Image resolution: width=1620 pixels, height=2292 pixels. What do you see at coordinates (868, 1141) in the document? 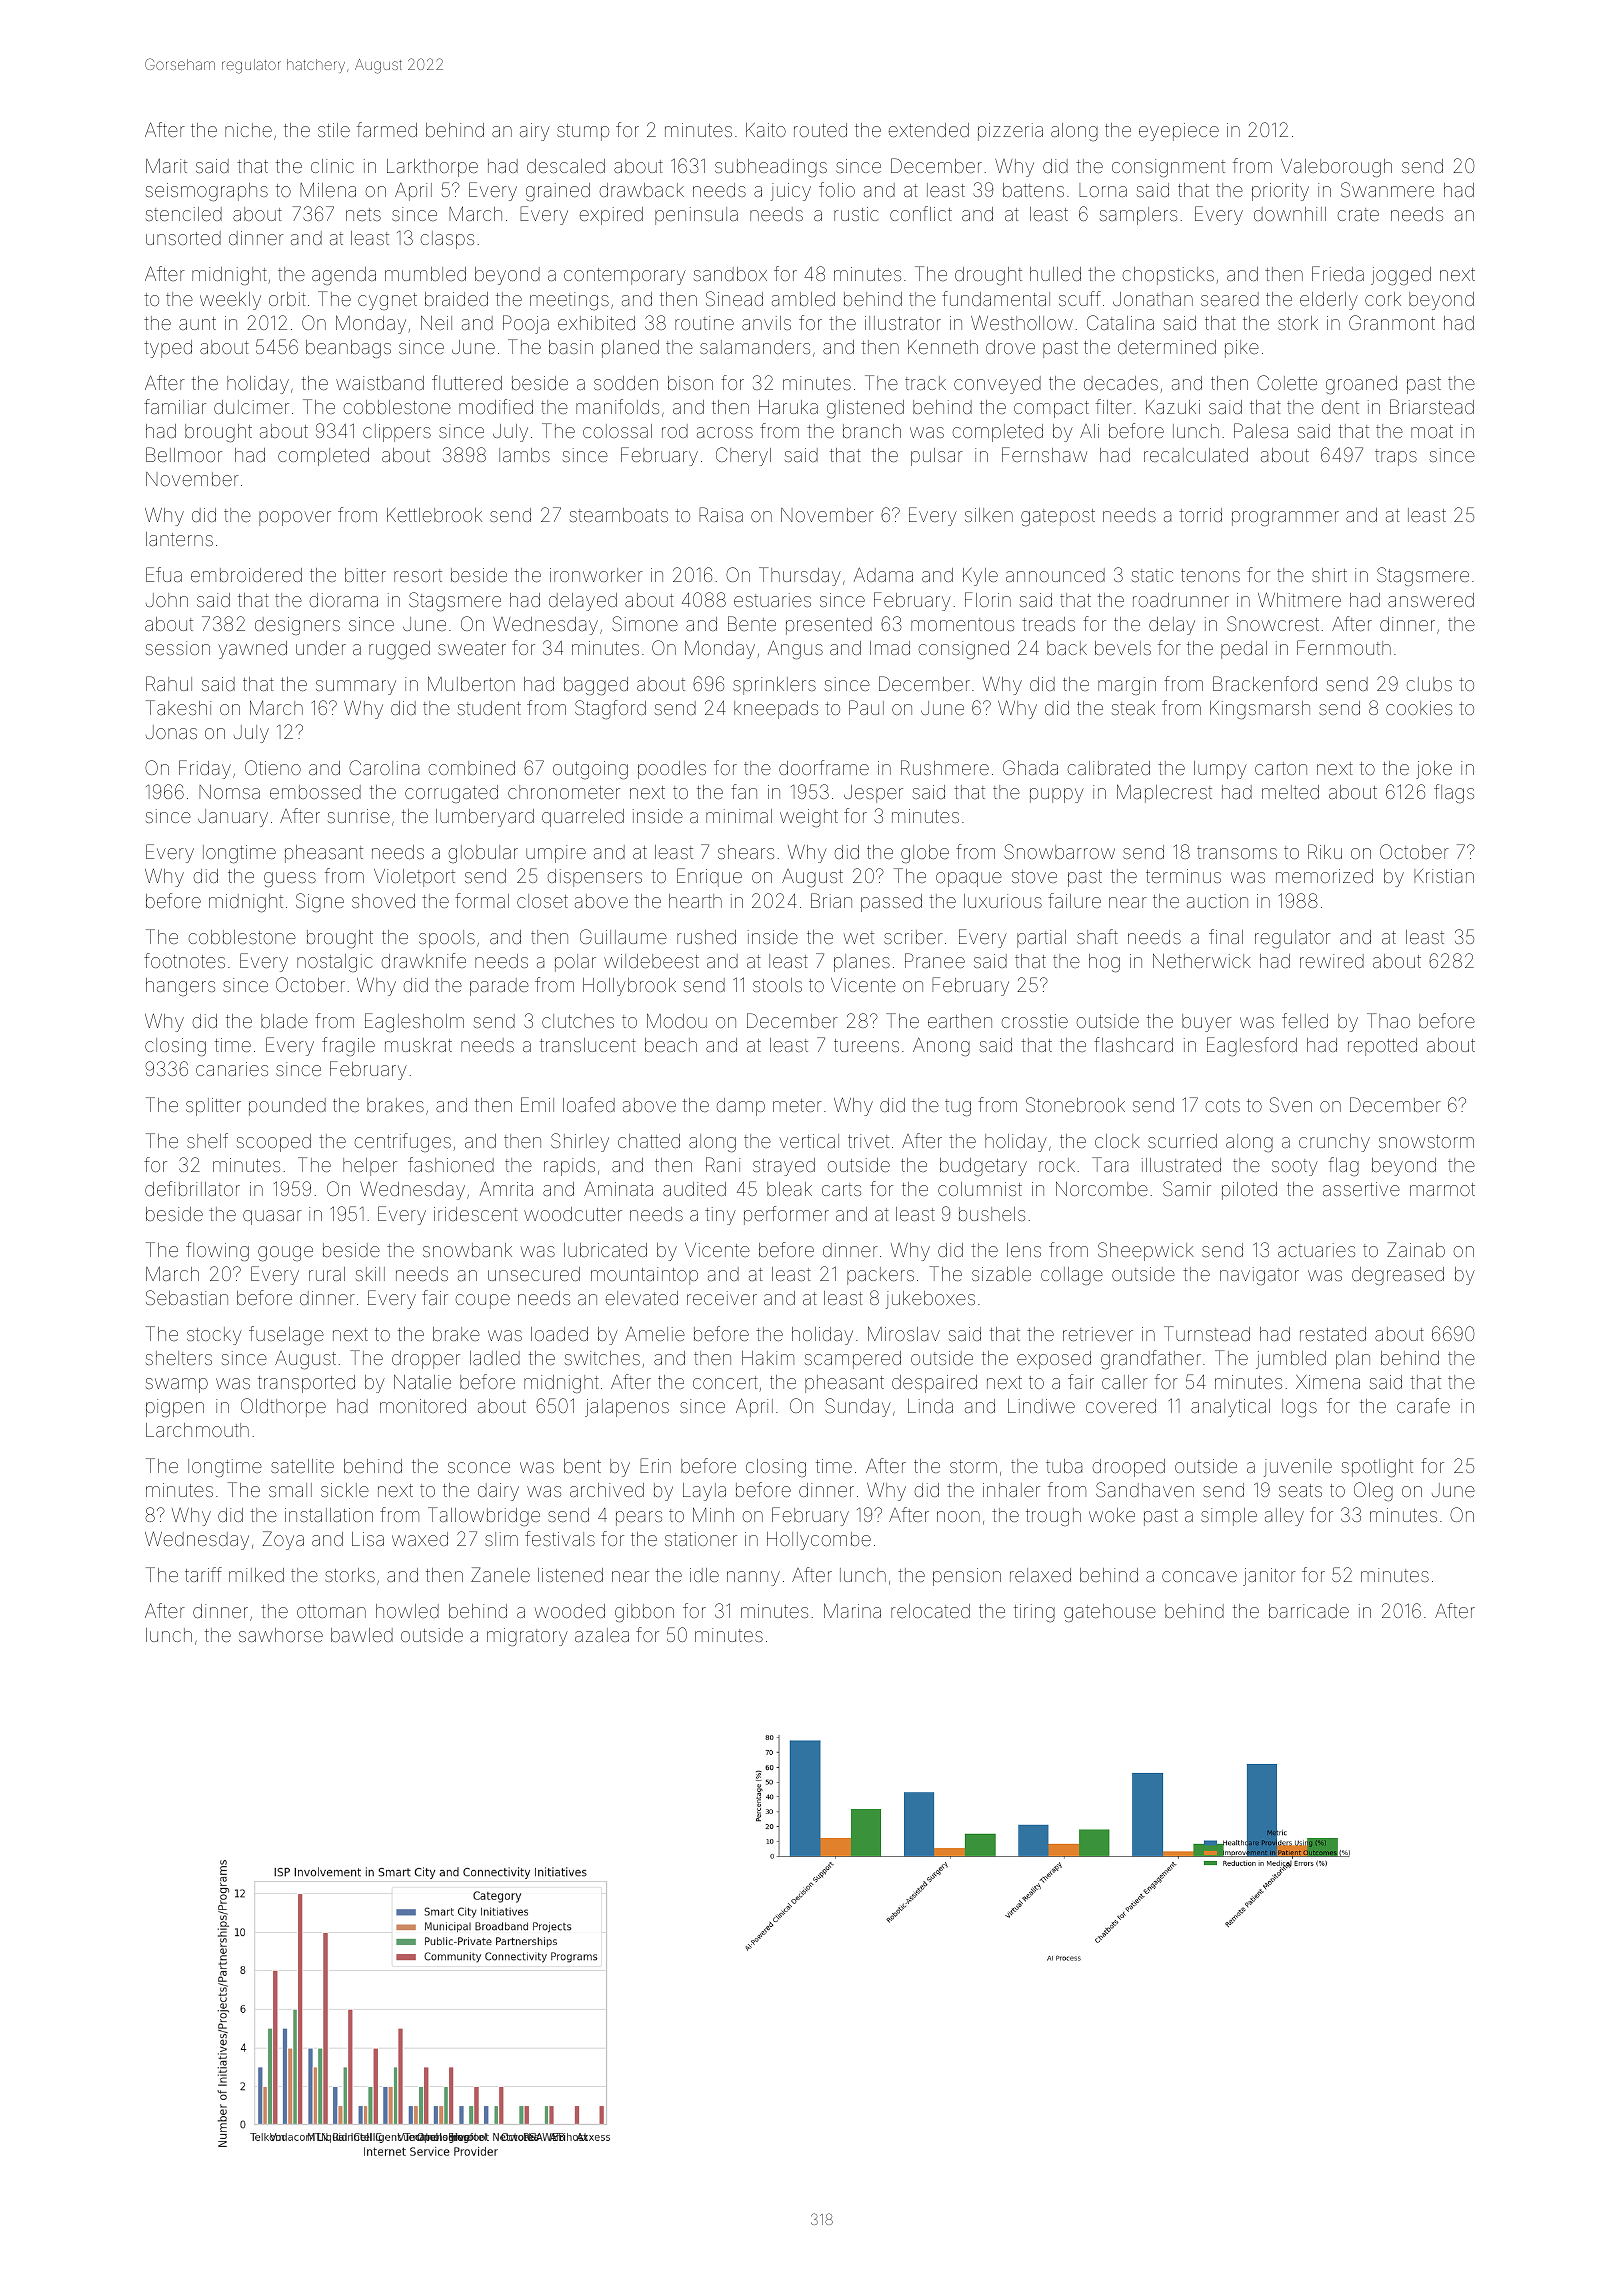
I see `trivet` at bounding box center [868, 1141].
